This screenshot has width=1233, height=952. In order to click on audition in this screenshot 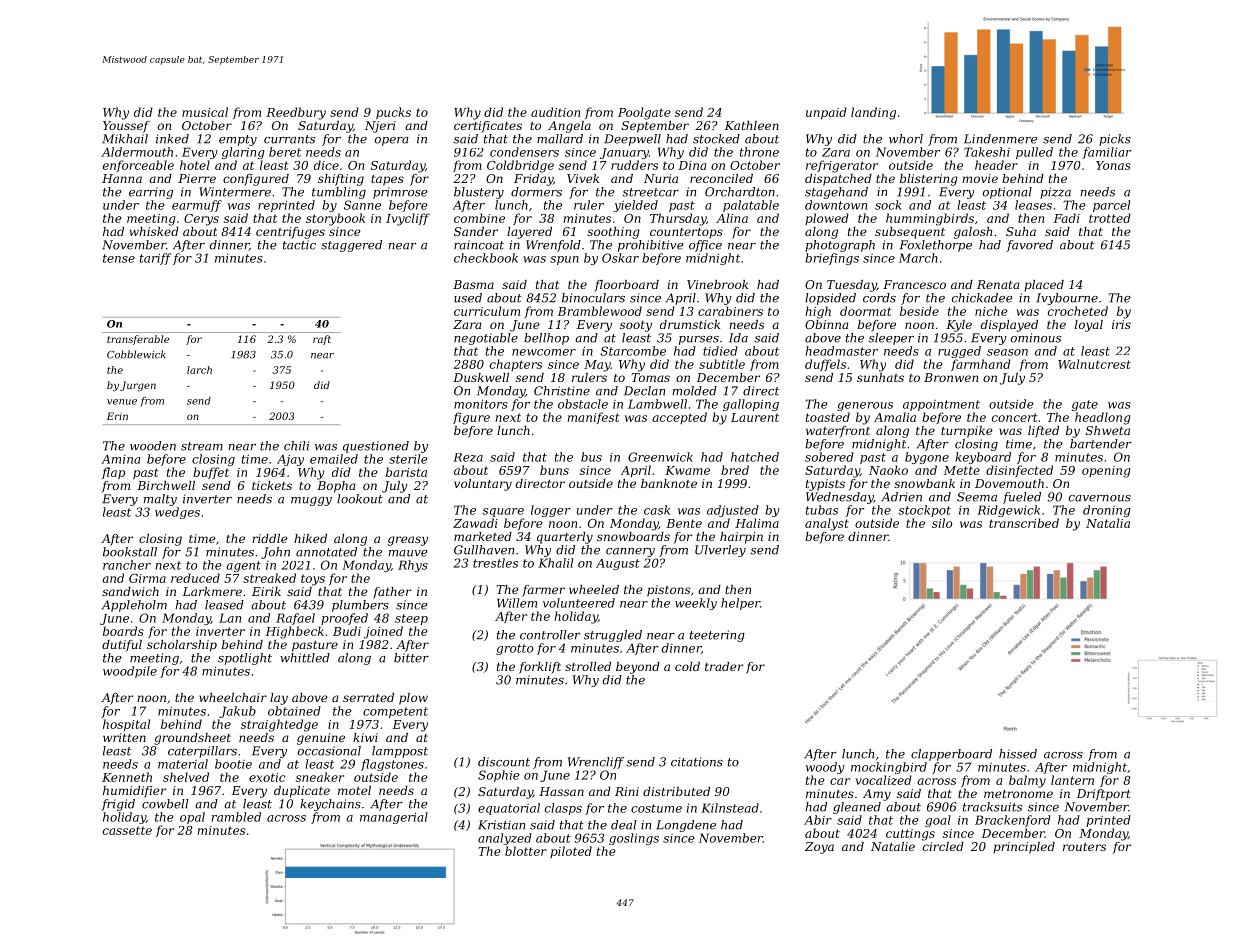, I will do `click(555, 112)`.
